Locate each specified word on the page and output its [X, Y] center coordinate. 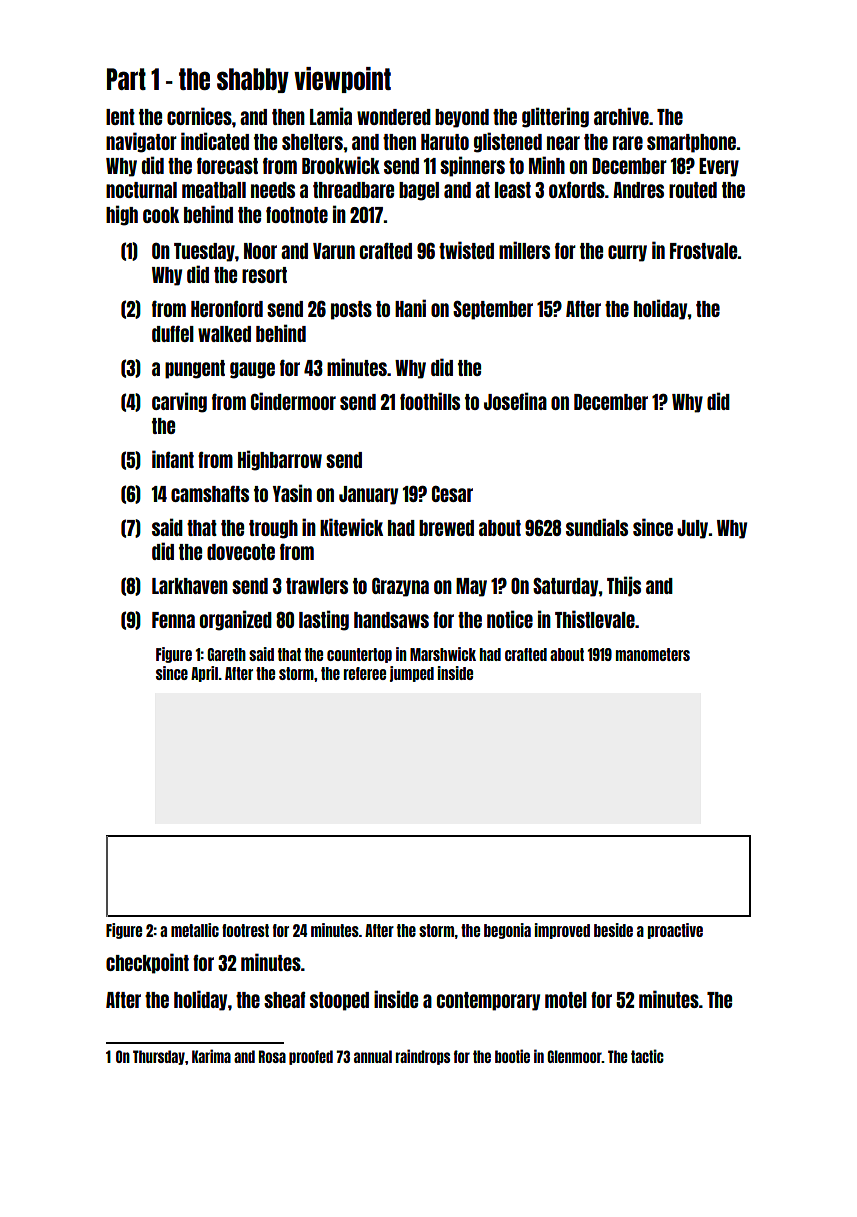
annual [373, 1056]
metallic [195, 930]
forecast [227, 166]
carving [179, 402]
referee [365, 673]
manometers [653, 654]
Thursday [159, 1057]
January [368, 495]
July [693, 529]
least [513, 190]
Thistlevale [595, 619]
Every [719, 167]
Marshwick [443, 654]
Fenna [173, 620]
